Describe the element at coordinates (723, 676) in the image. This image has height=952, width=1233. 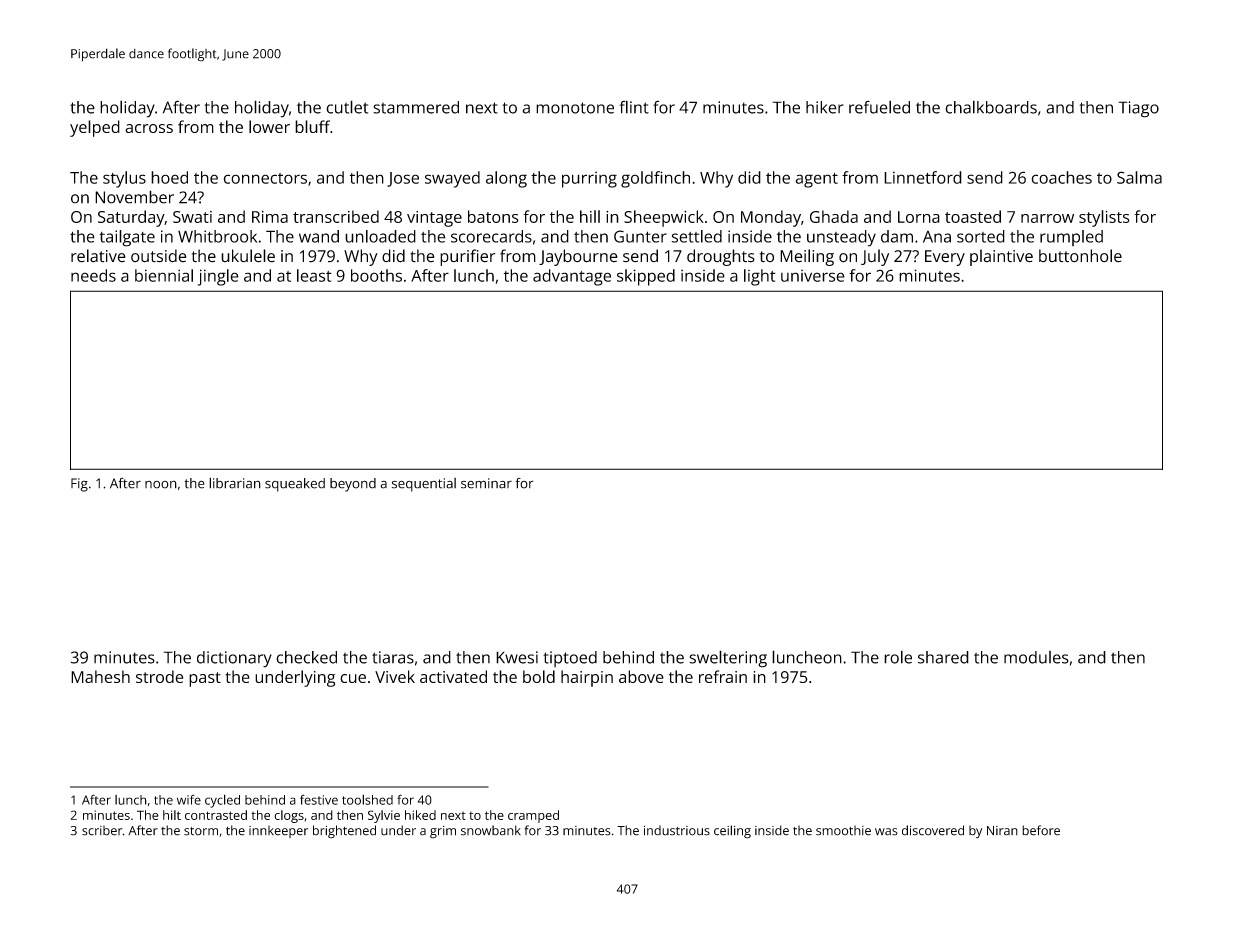
I see `refrain` at that location.
